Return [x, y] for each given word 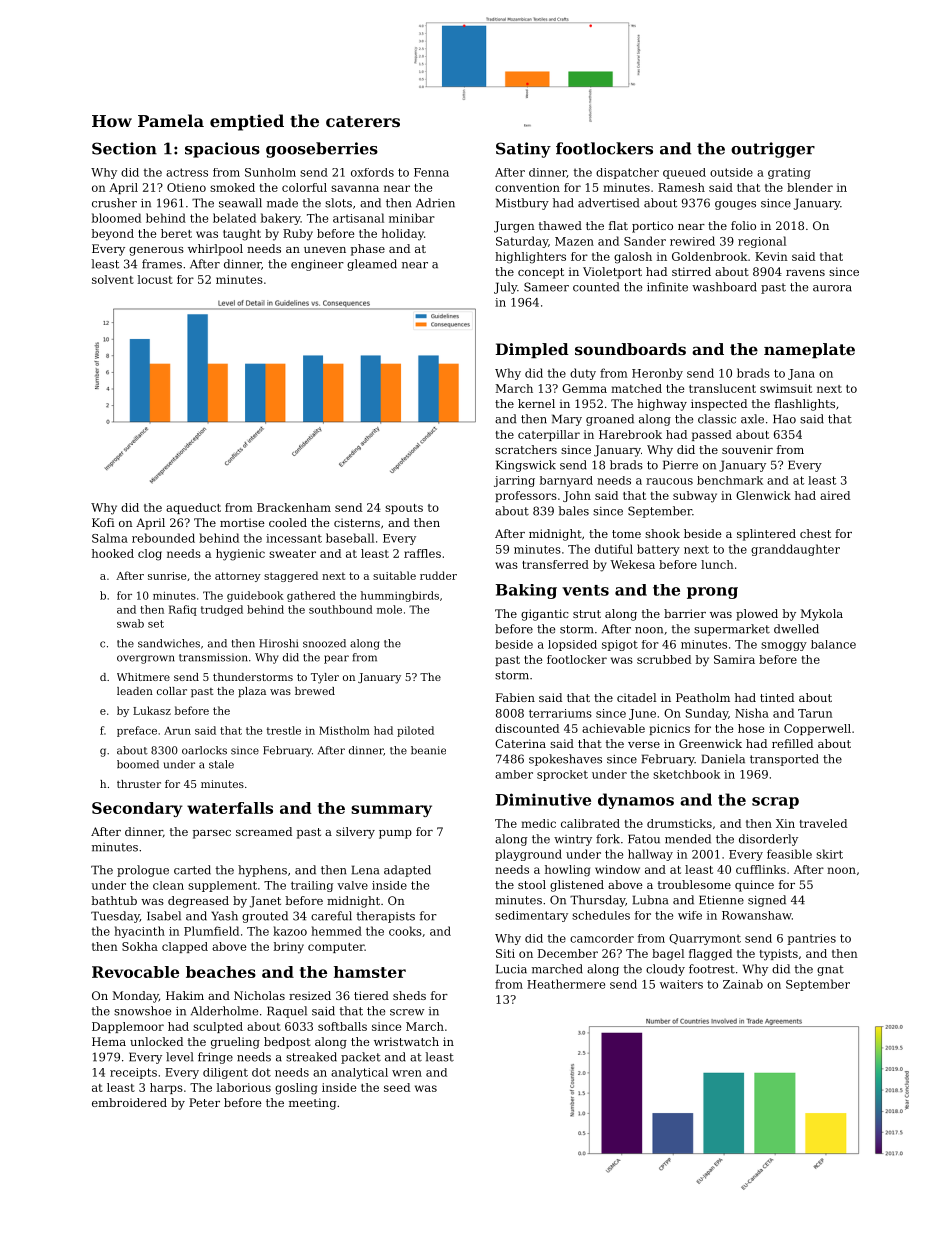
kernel [536, 403]
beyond [113, 235]
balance [833, 644]
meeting [312, 1104]
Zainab [743, 984]
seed [397, 1087]
